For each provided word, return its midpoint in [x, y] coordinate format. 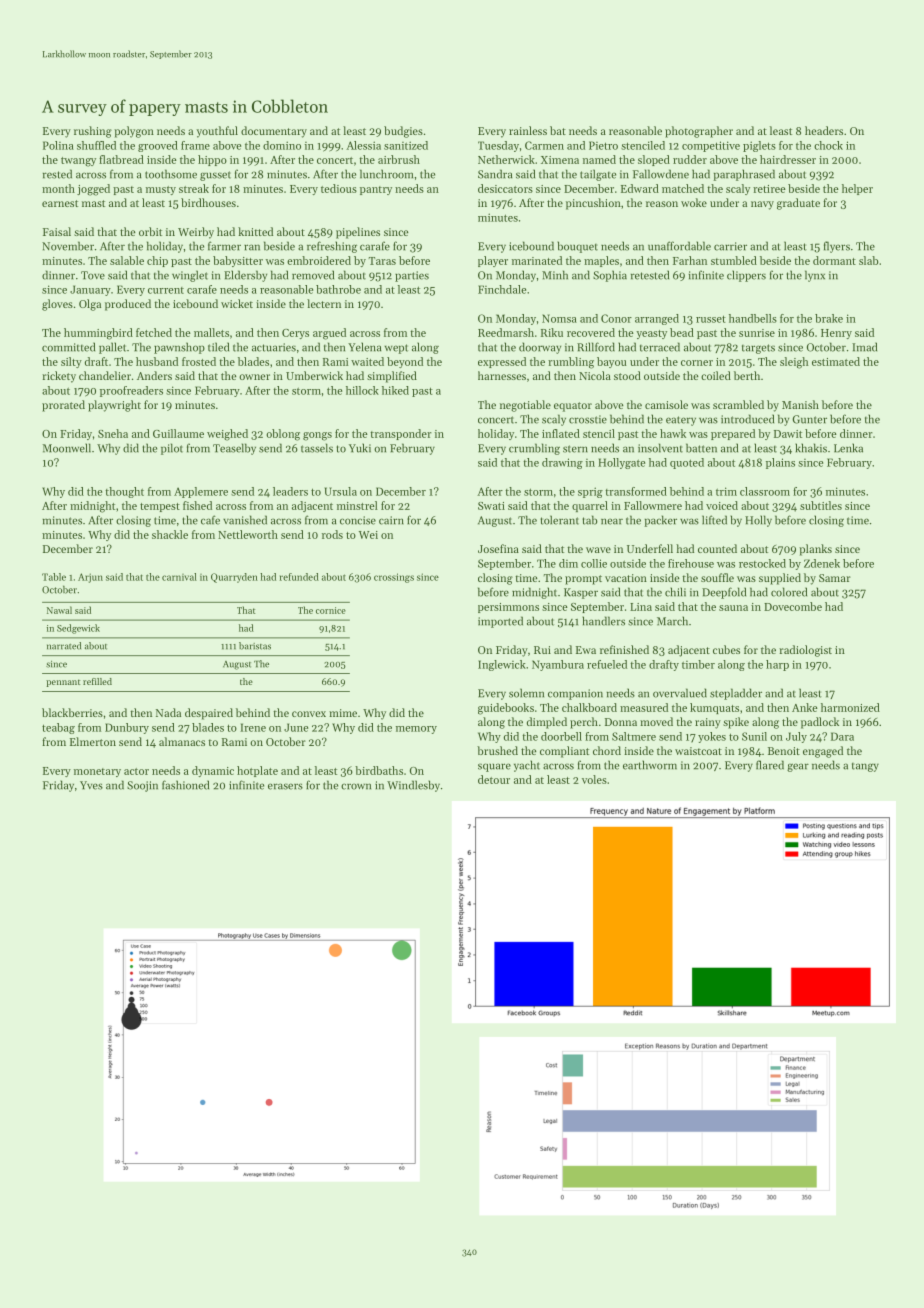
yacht [527, 766]
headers [824, 130]
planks [815, 550]
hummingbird [98, 334]
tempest [160, 507]
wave [598, 550]
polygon [134, 132]
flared [770, 765]
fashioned [185, 785]
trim [726, 491]
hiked [395, 390]
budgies [403, 132]
